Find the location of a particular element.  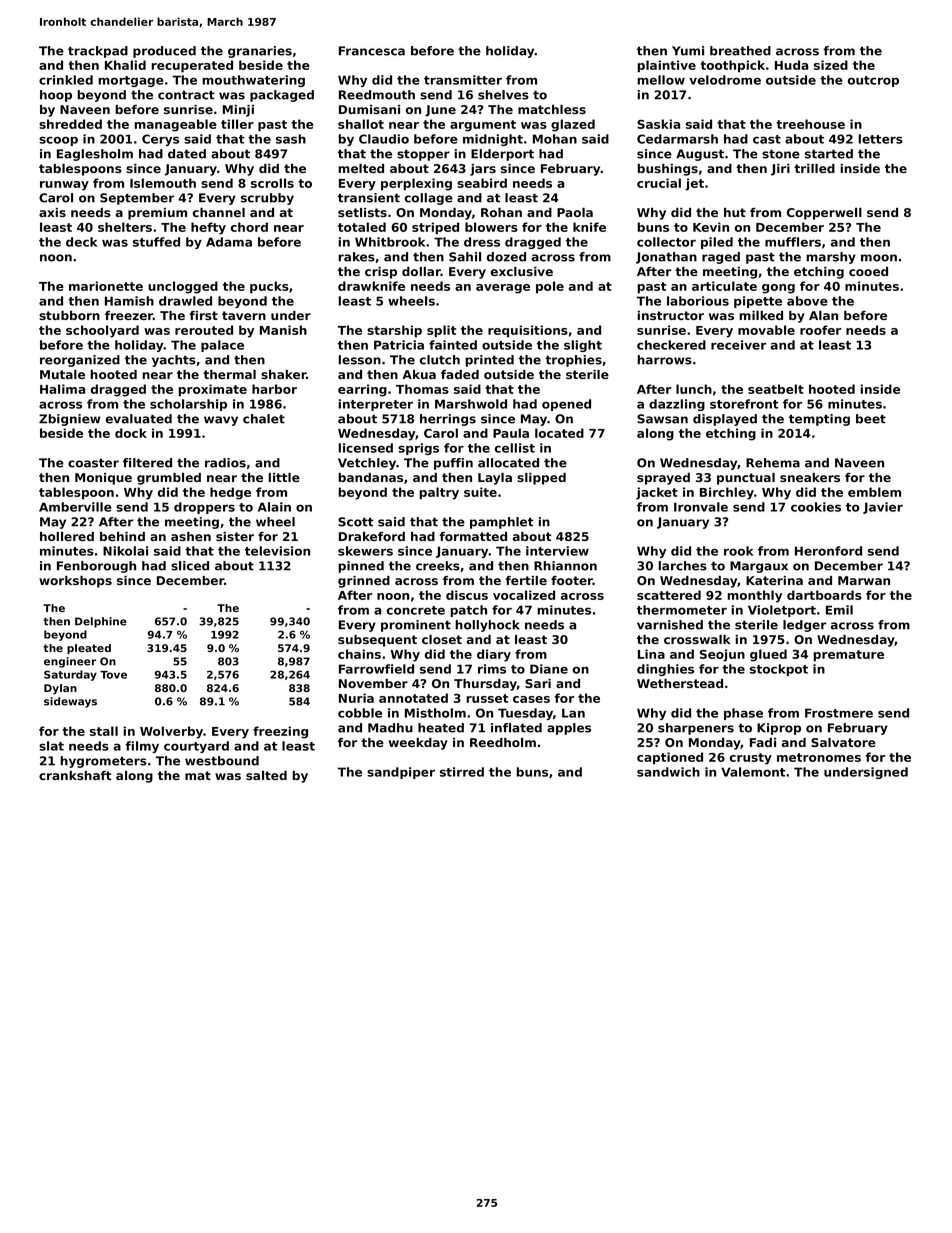

marionette is located at coordinates (106, 286).
